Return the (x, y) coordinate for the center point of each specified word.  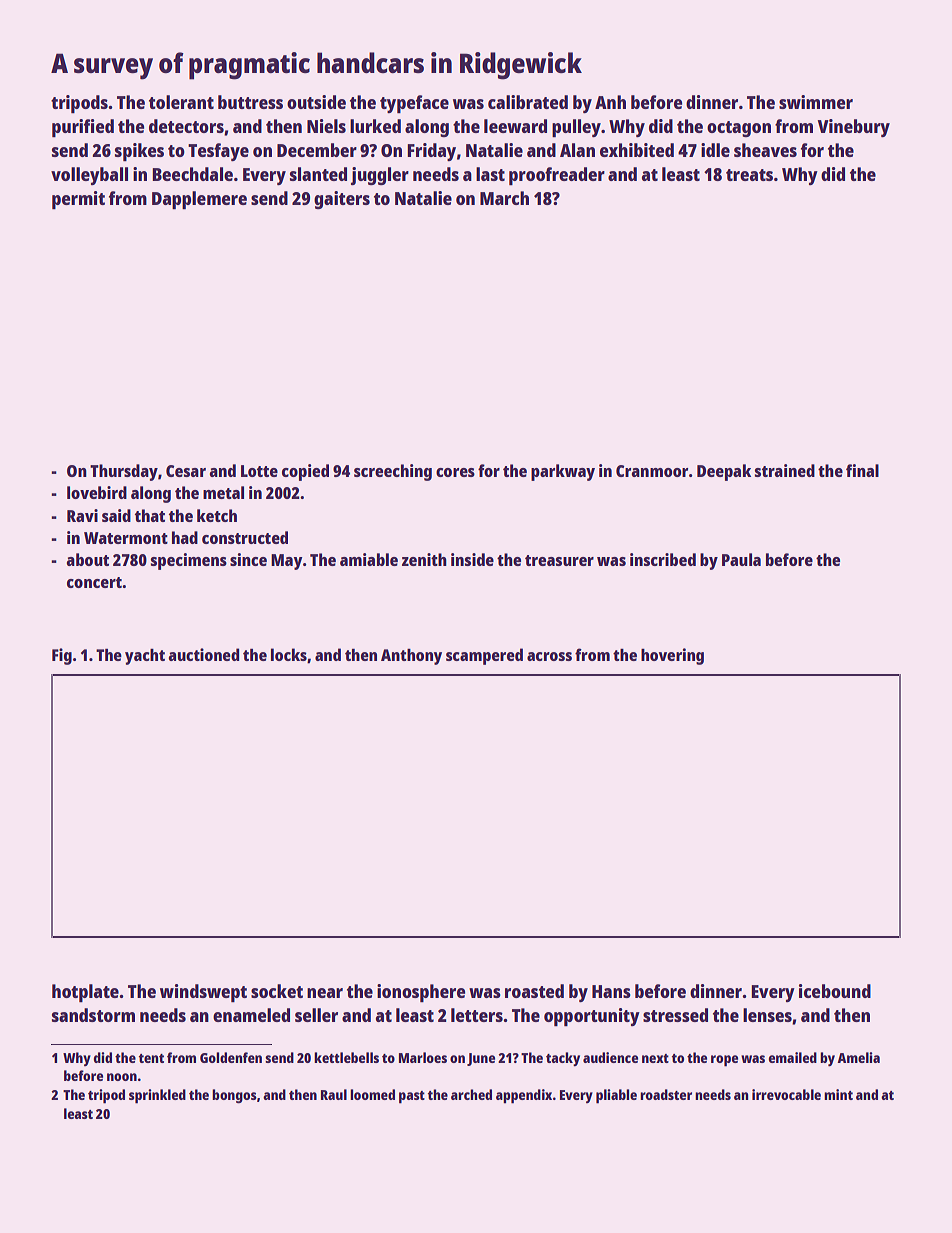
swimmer (816, 102)
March (504, 198)
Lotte (259, 471)
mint (838, 1094)
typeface (414, 104)
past (412, 1097)
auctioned (204, 654)
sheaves (765, 150)
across (549, 656)
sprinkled (157, 1096)
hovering (672, 656)
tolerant (181, 102)
